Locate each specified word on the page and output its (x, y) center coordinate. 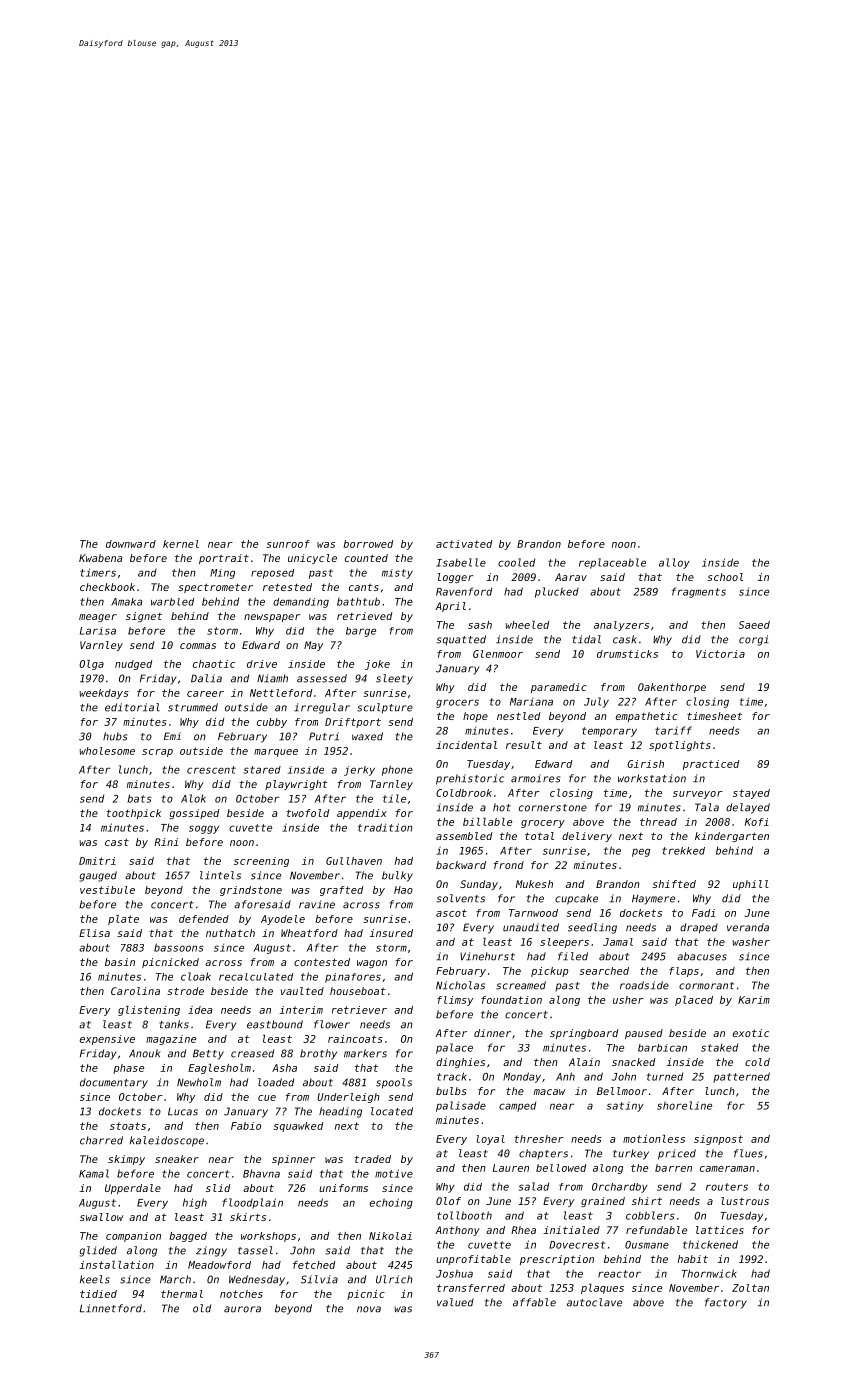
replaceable (612, 563)
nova (369, 1309)
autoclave (594, 1302)
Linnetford (111, 1308)
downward (131, 544)
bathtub (358, 601)
